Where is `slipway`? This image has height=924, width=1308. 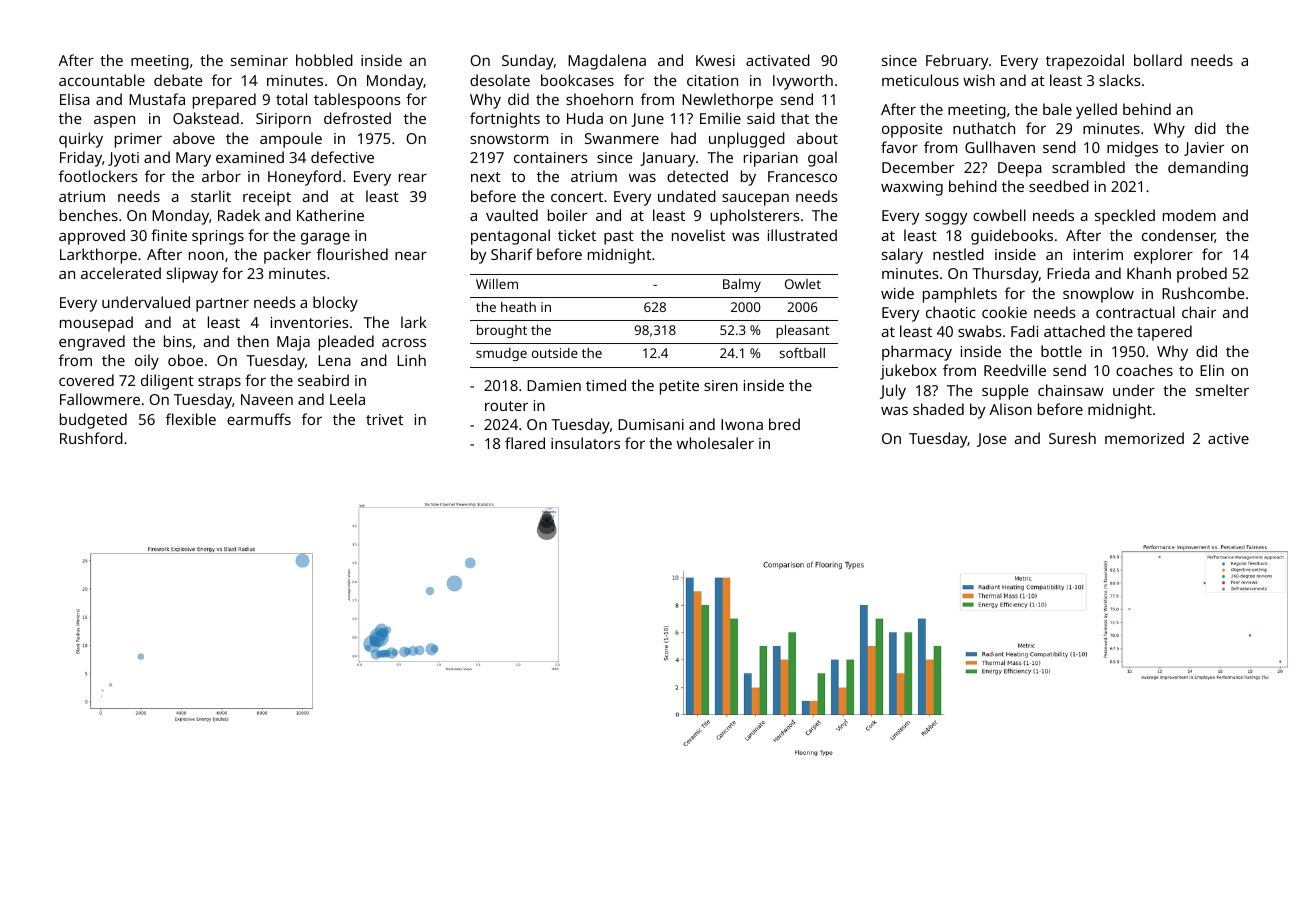 slipway is located at coordinates (192, 275).
